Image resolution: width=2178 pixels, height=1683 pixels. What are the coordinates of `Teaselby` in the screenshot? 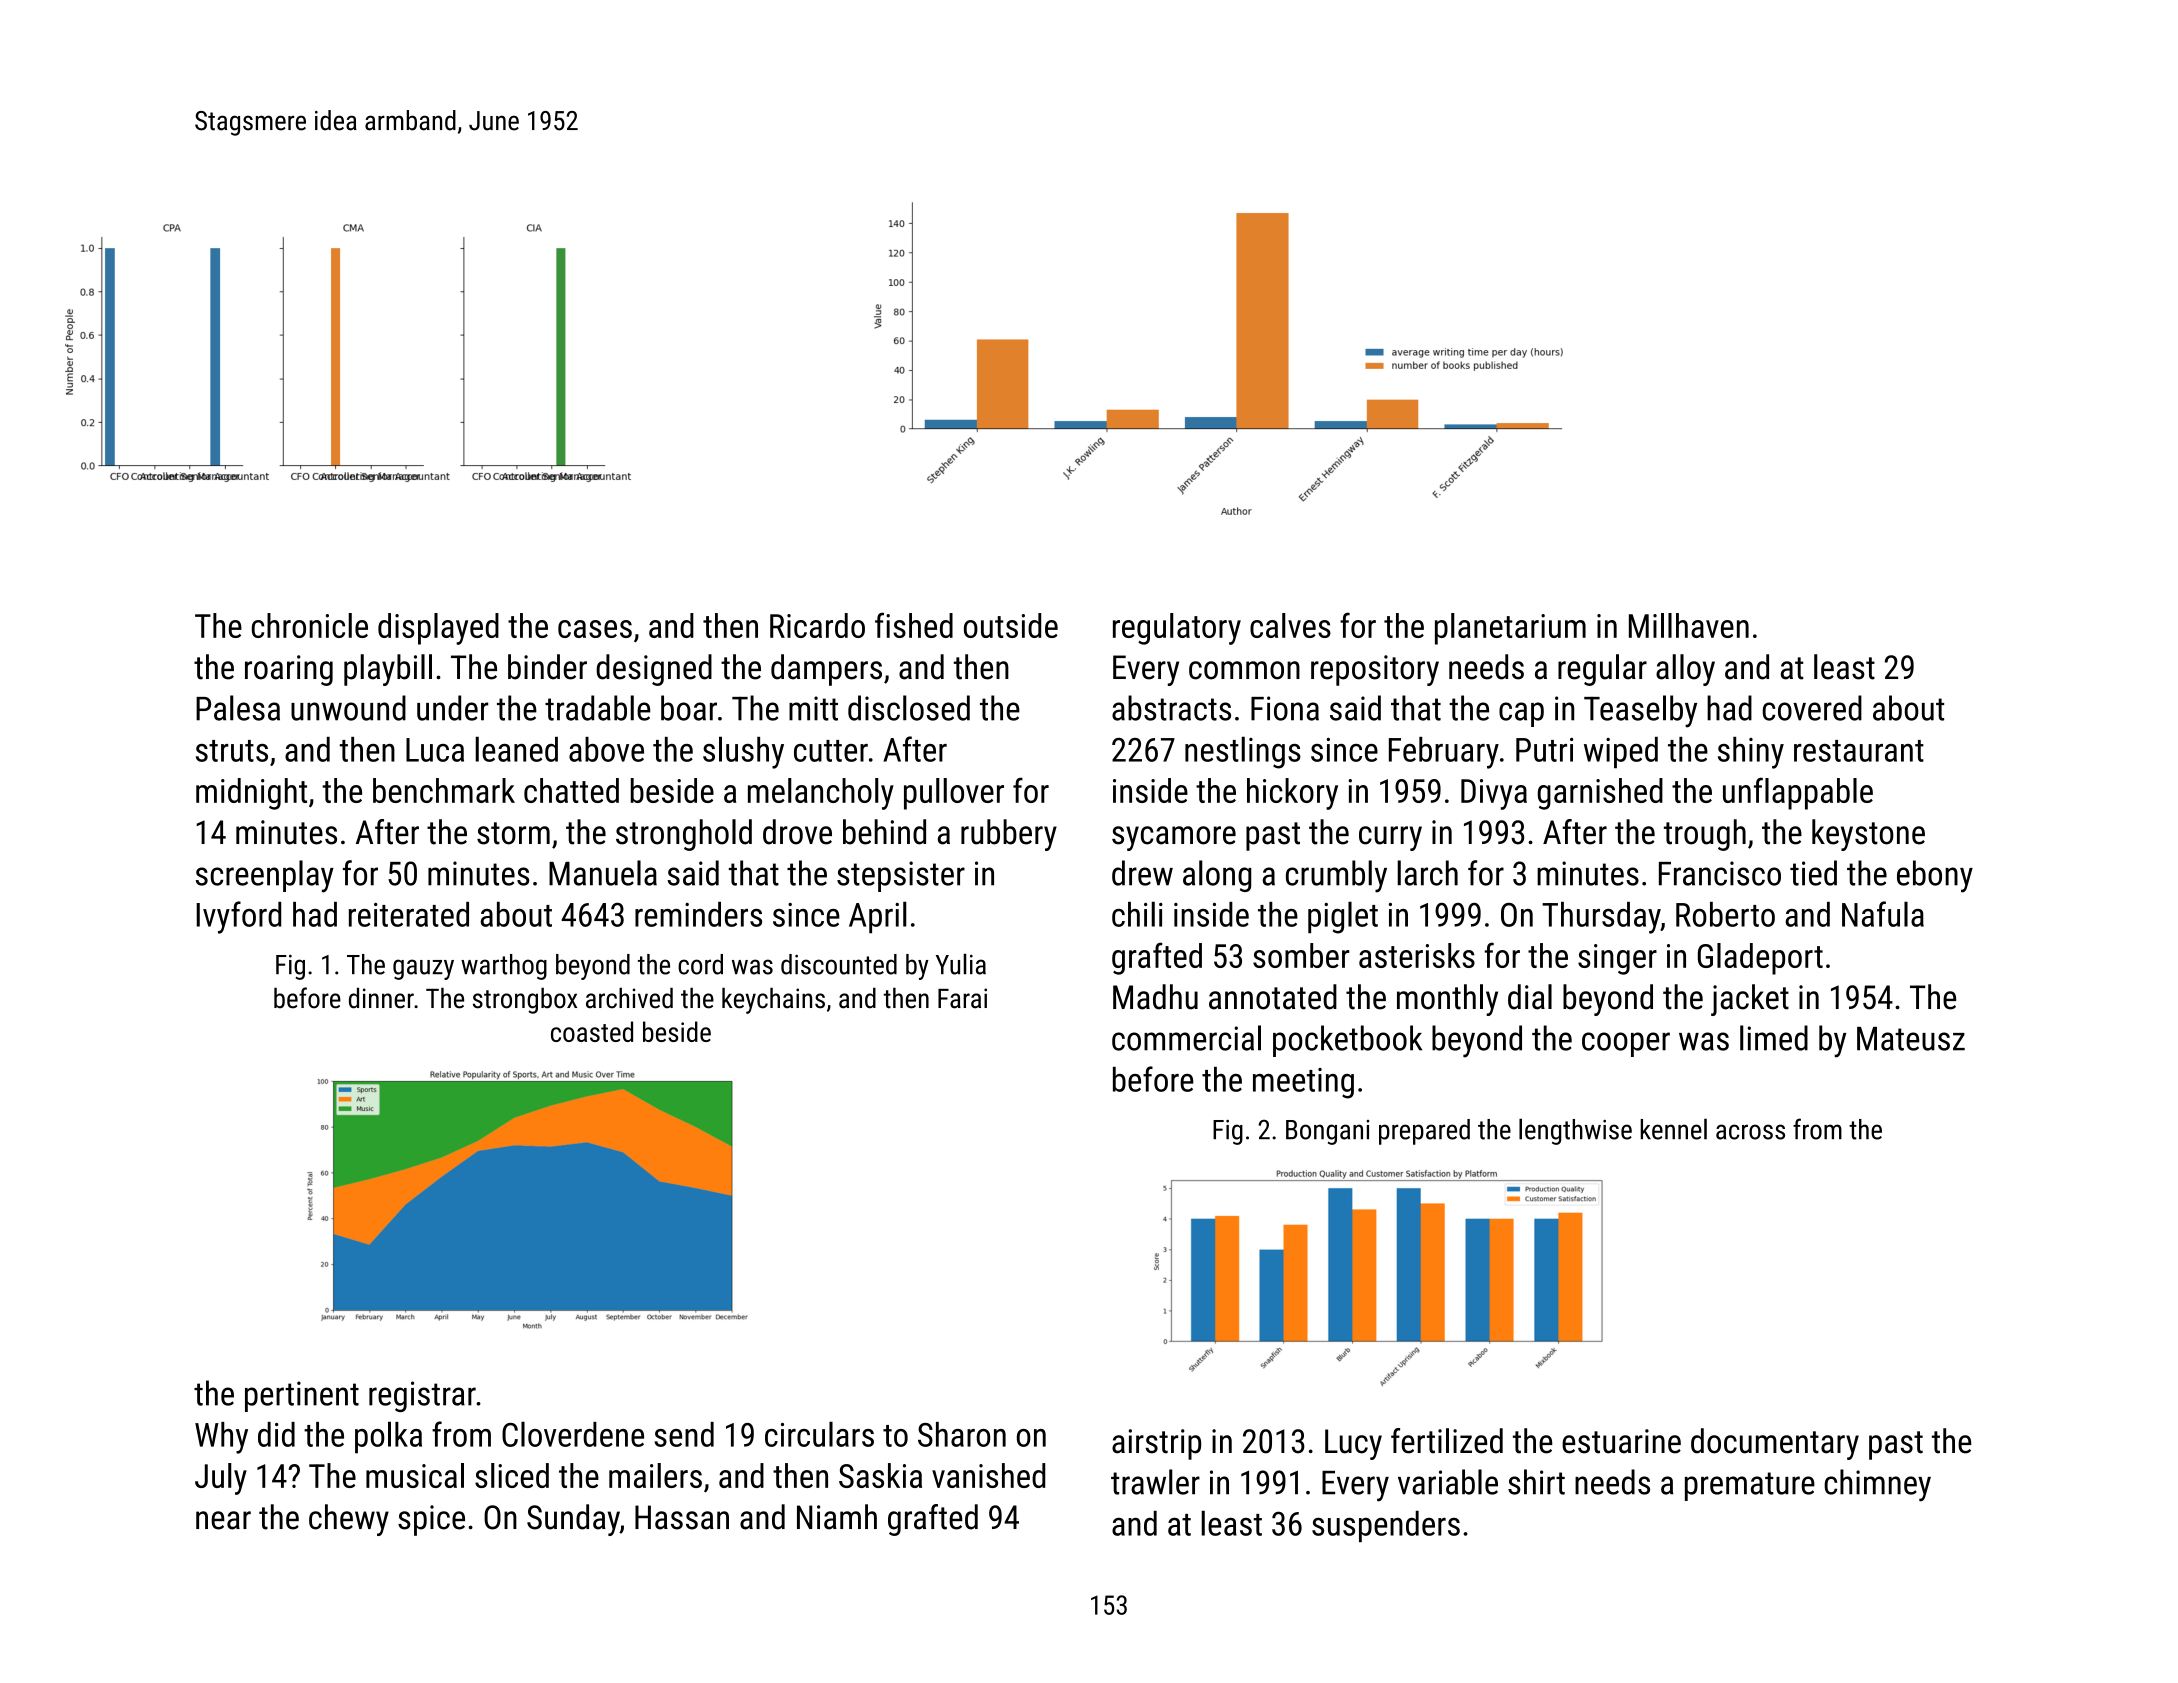 It's located at (1640, 711).
